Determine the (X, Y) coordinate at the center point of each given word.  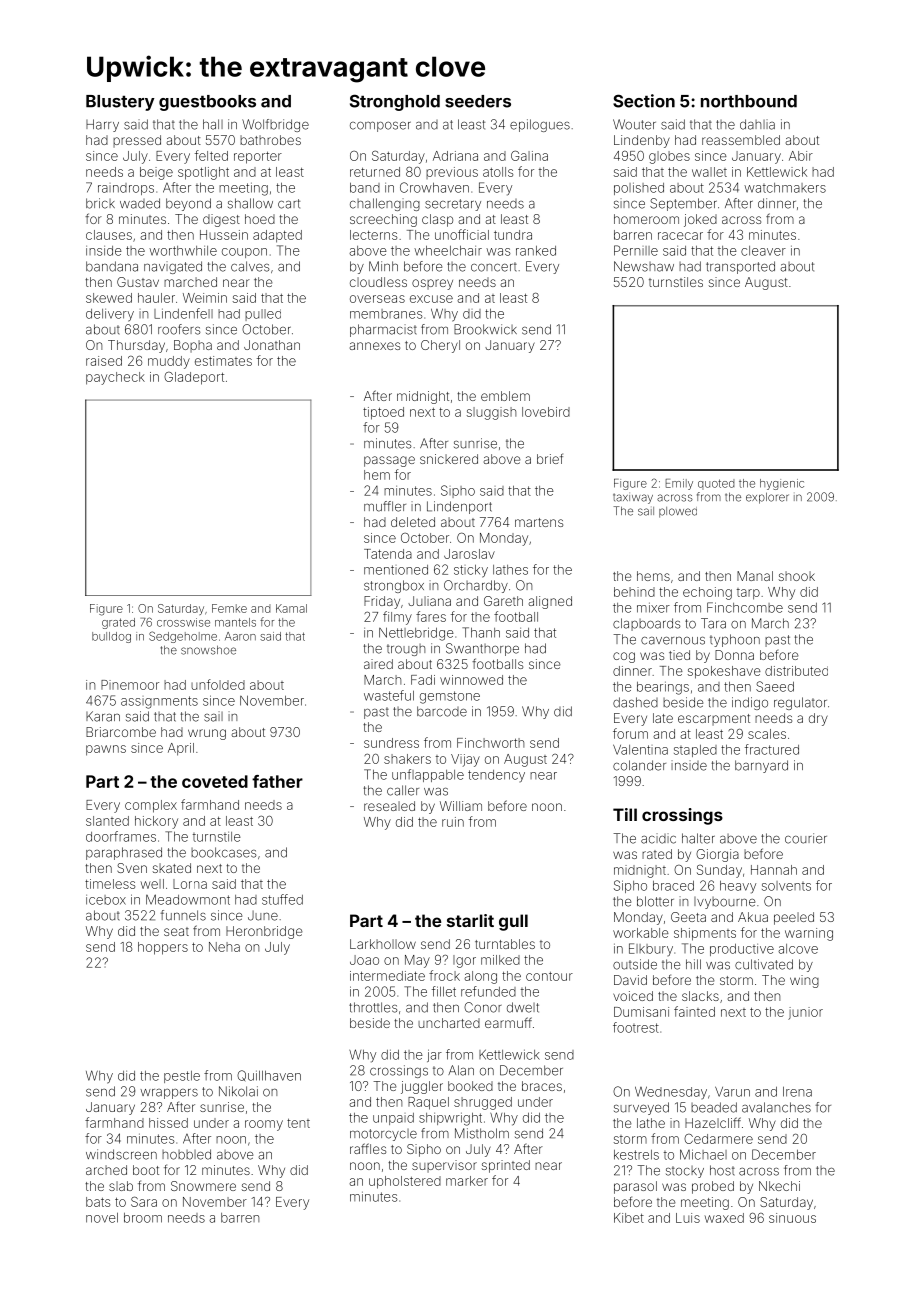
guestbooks (207, 103)
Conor (483, 1007)
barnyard (761, 766)
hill (693, 964)
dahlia (757, 124)
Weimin (205, 298)
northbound (749, 101)
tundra (513, 235)
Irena (797, 1092)
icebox (106, 900)
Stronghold (395, 102)
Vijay (465, 760)
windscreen (121, 1154)
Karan (103, 716)
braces (542, 1086)
